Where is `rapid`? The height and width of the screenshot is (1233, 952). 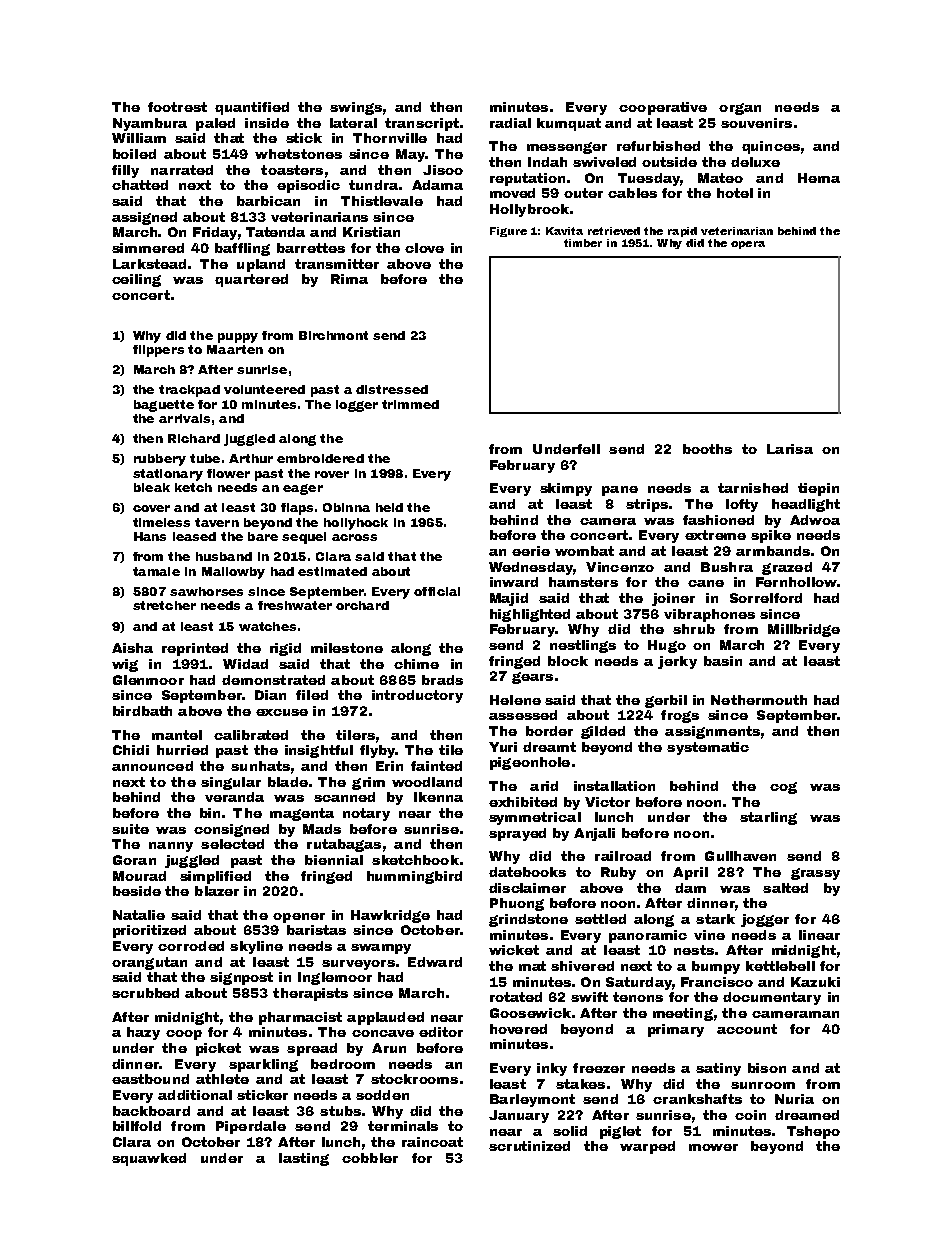
rapid is located at coordinates (682, 232).
